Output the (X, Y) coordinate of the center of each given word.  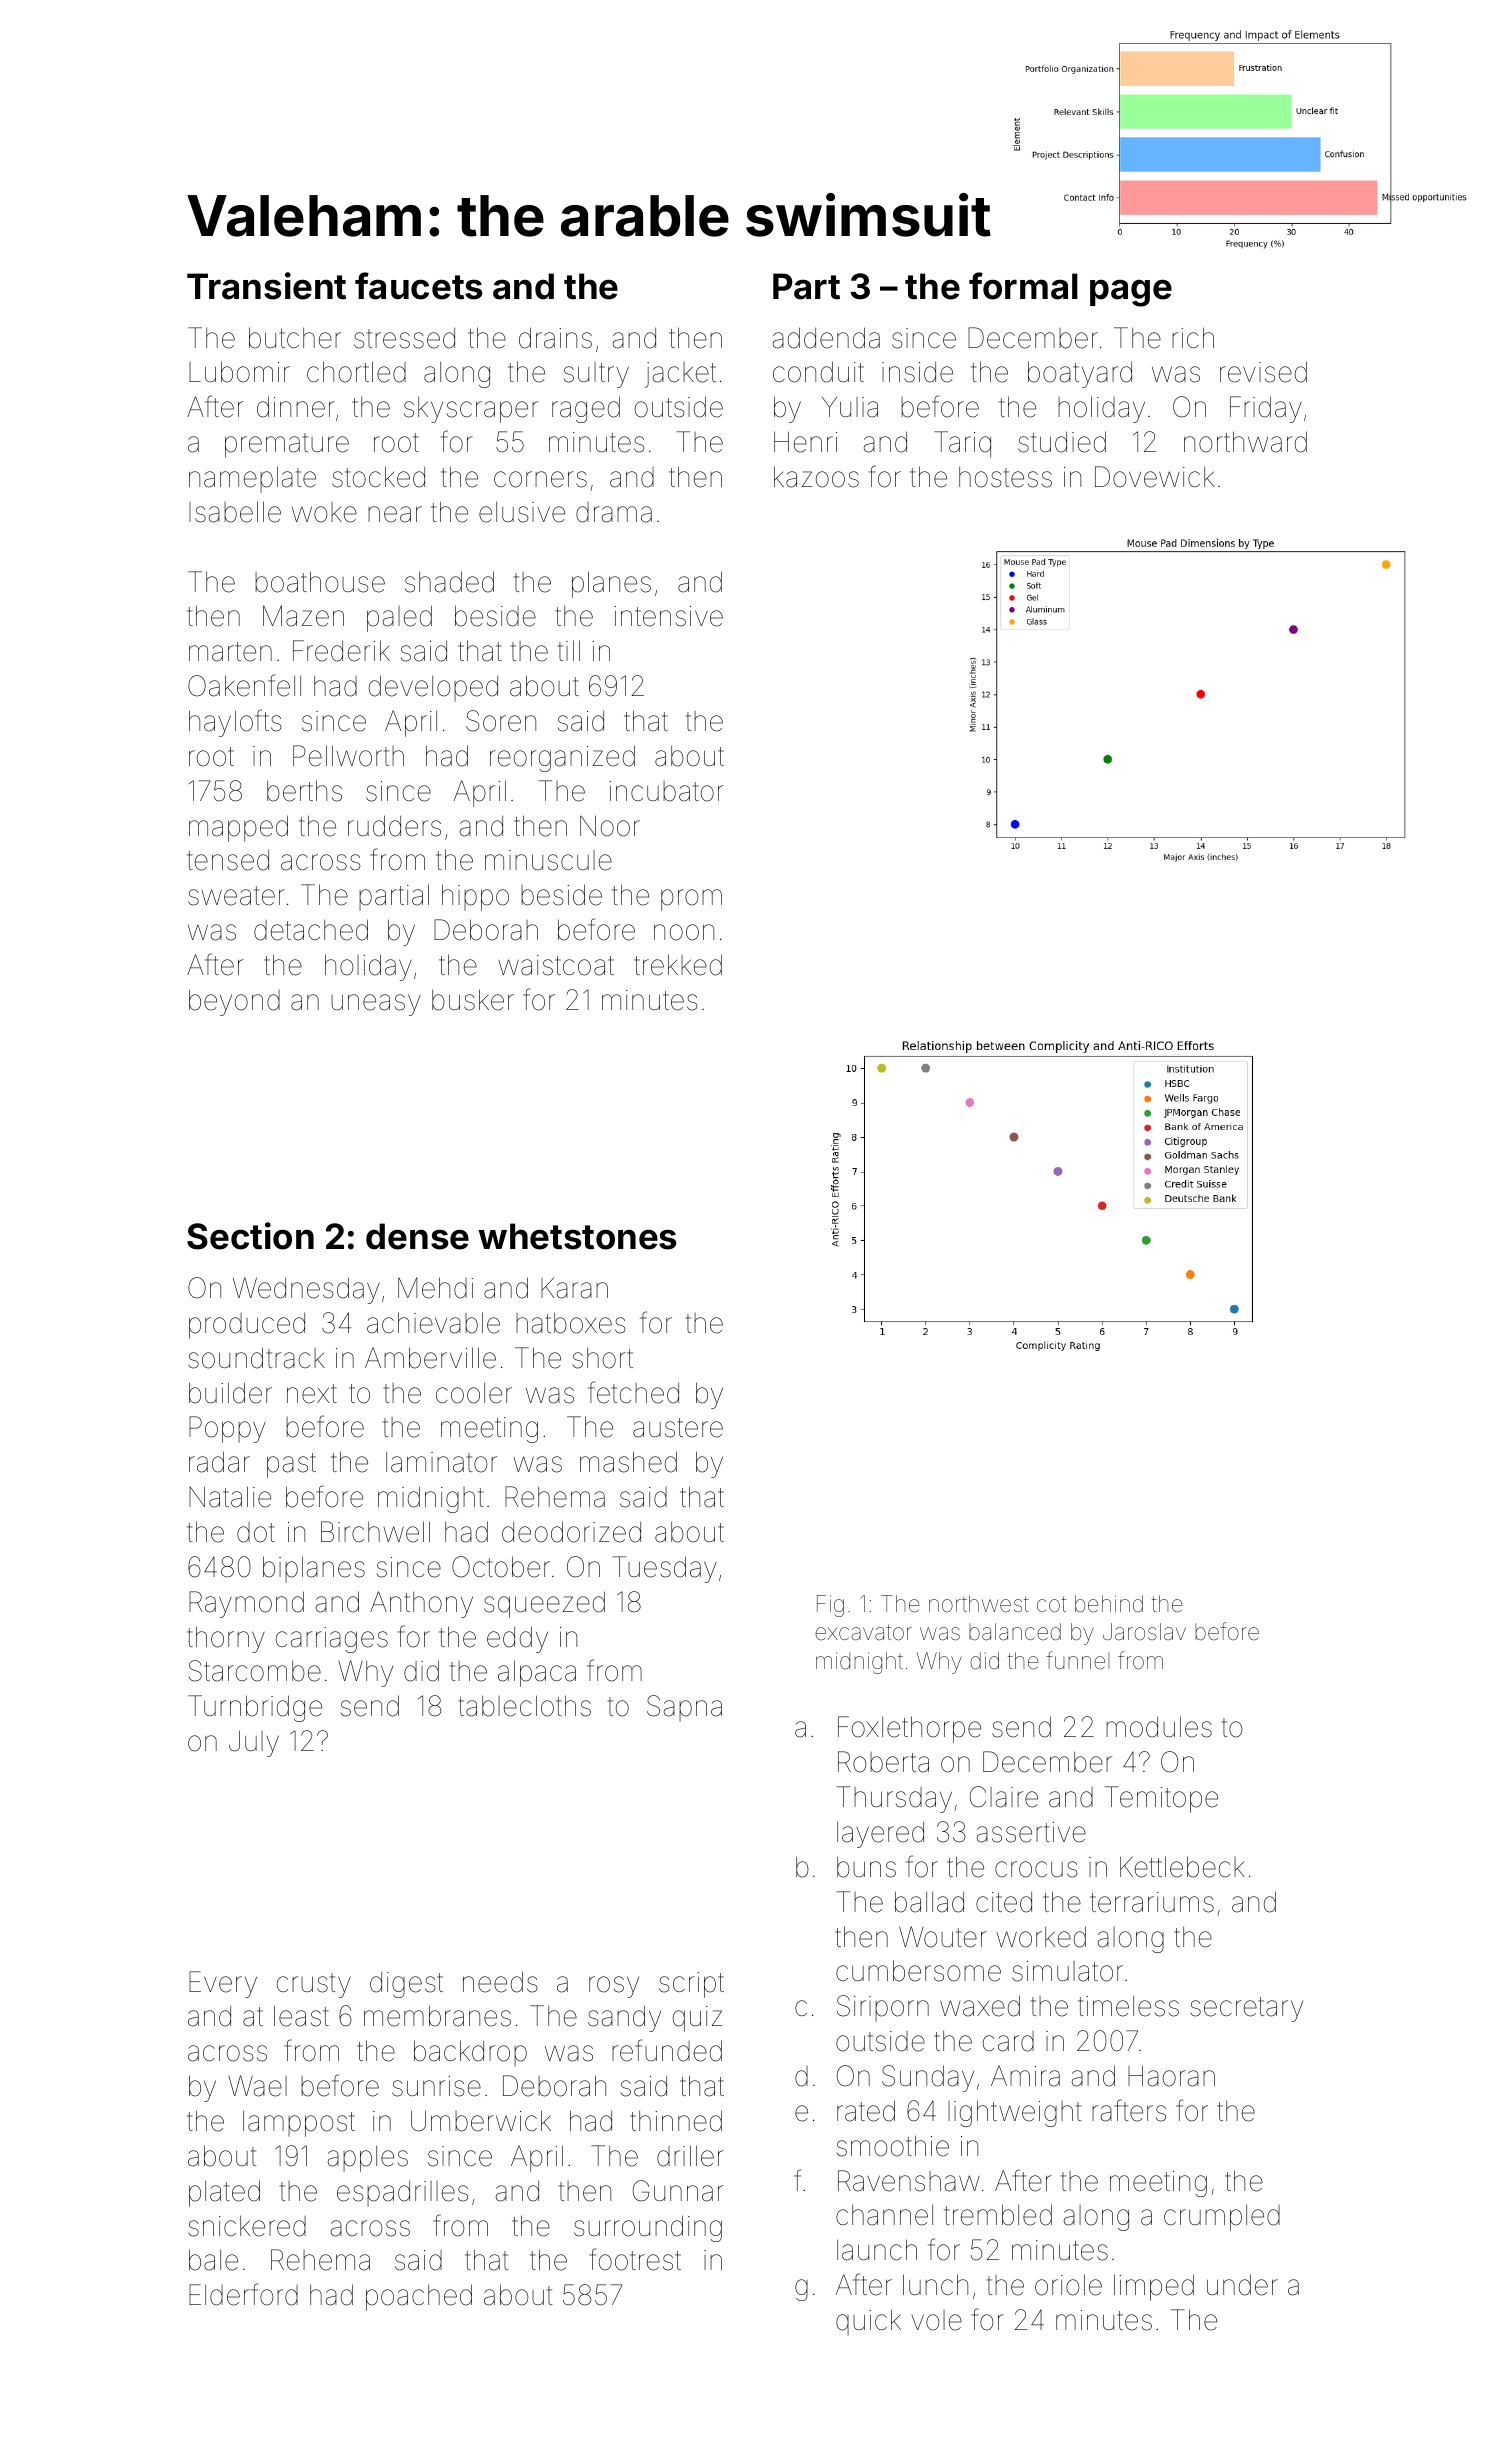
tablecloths (524, 1706)
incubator (666, 791)
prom (691, 900)
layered (880, 1835)
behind (1109, 1604)
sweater (236, 896)
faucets (418, 286)
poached (419, 2297)
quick (868, 2322)
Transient (266, 286)
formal (1023, 286)
